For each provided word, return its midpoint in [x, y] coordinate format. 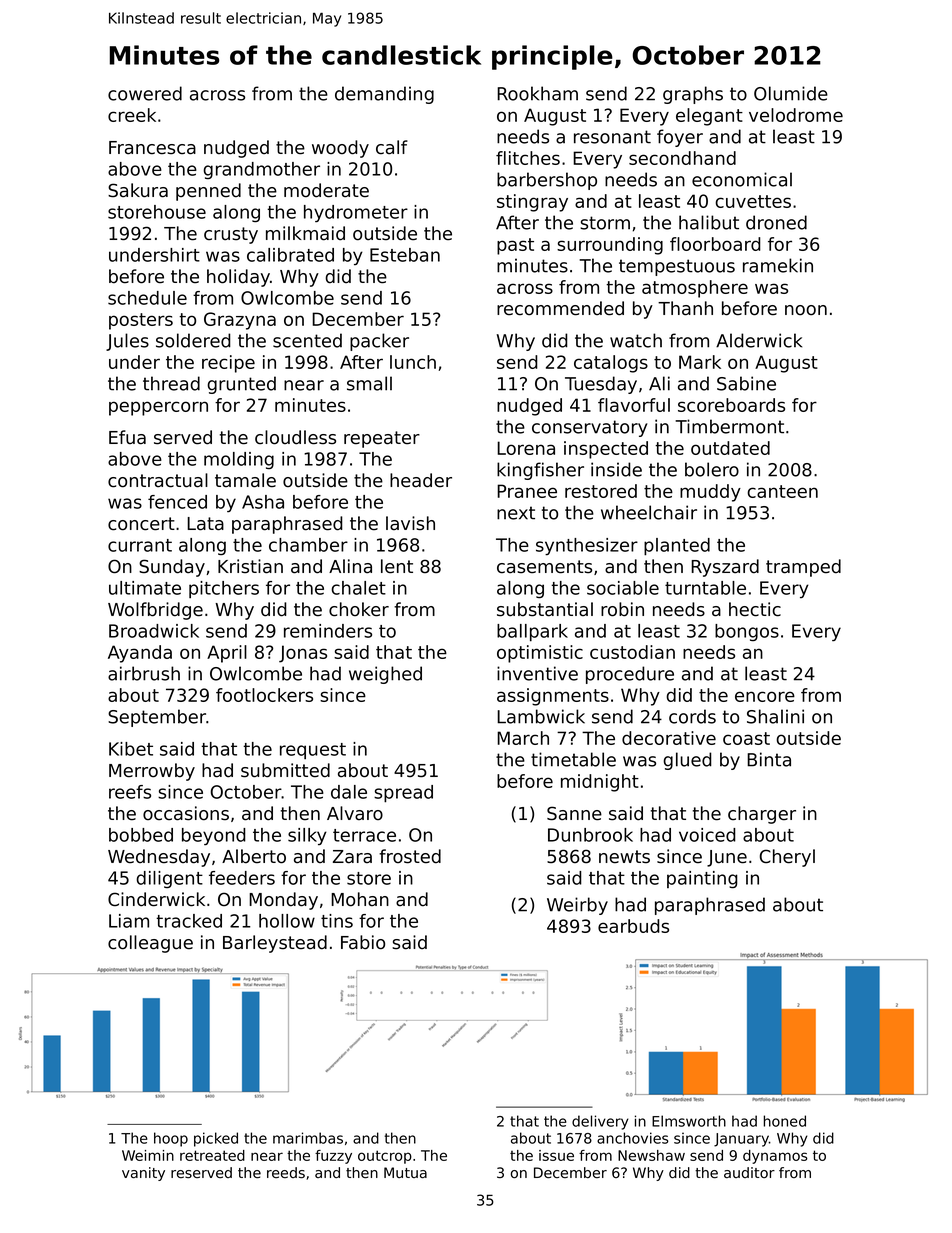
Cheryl [787, 858]
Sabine [746, 383]
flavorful [634, 405]
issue [556, 1155]
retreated [212, 1155]
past [515, 246]
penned [208, 192]
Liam [129, 921]
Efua [127, 437]
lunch [413, 362]
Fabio [363, 942]
